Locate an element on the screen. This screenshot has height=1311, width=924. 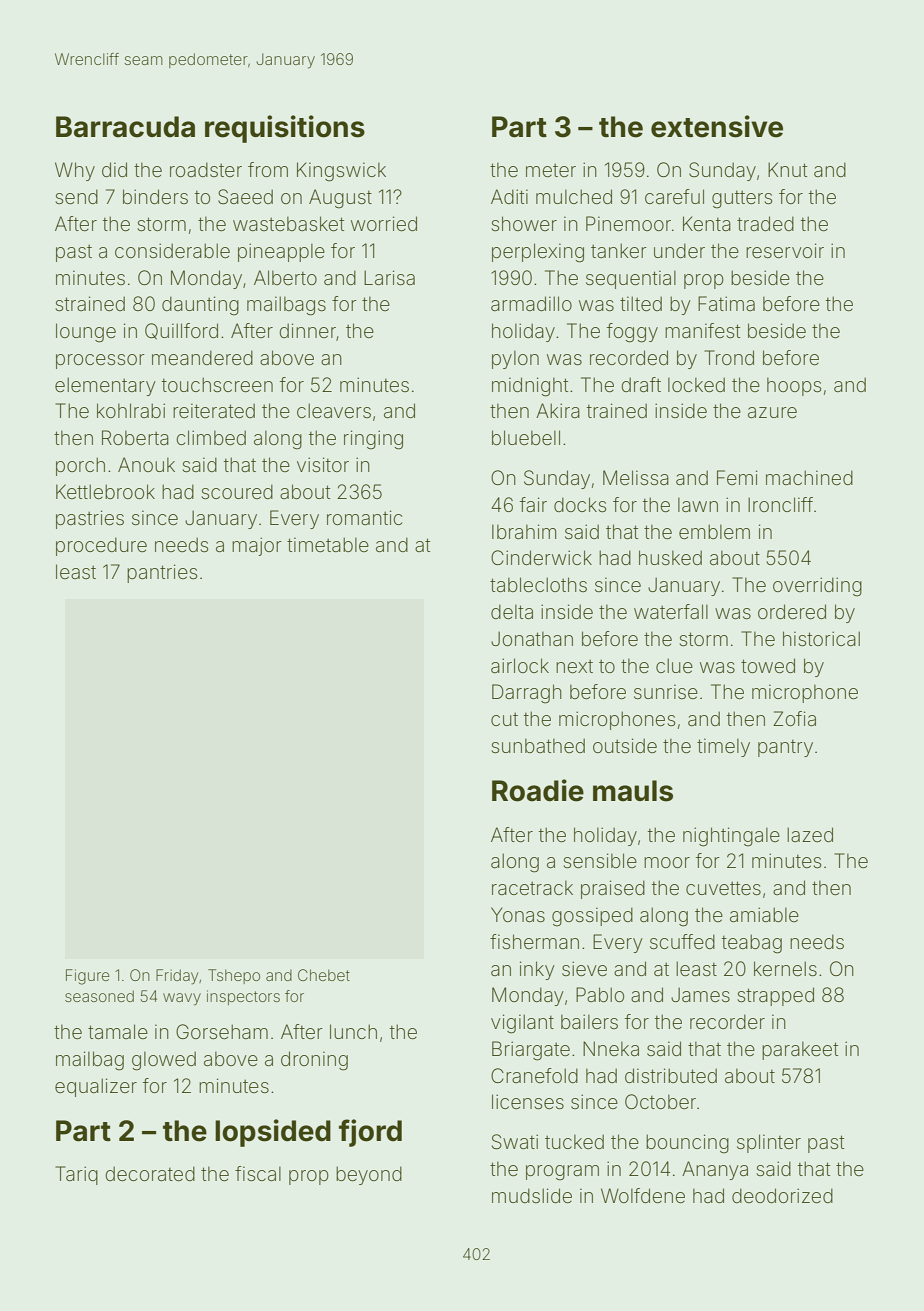
lounge is located at coordinates (86, 333).
